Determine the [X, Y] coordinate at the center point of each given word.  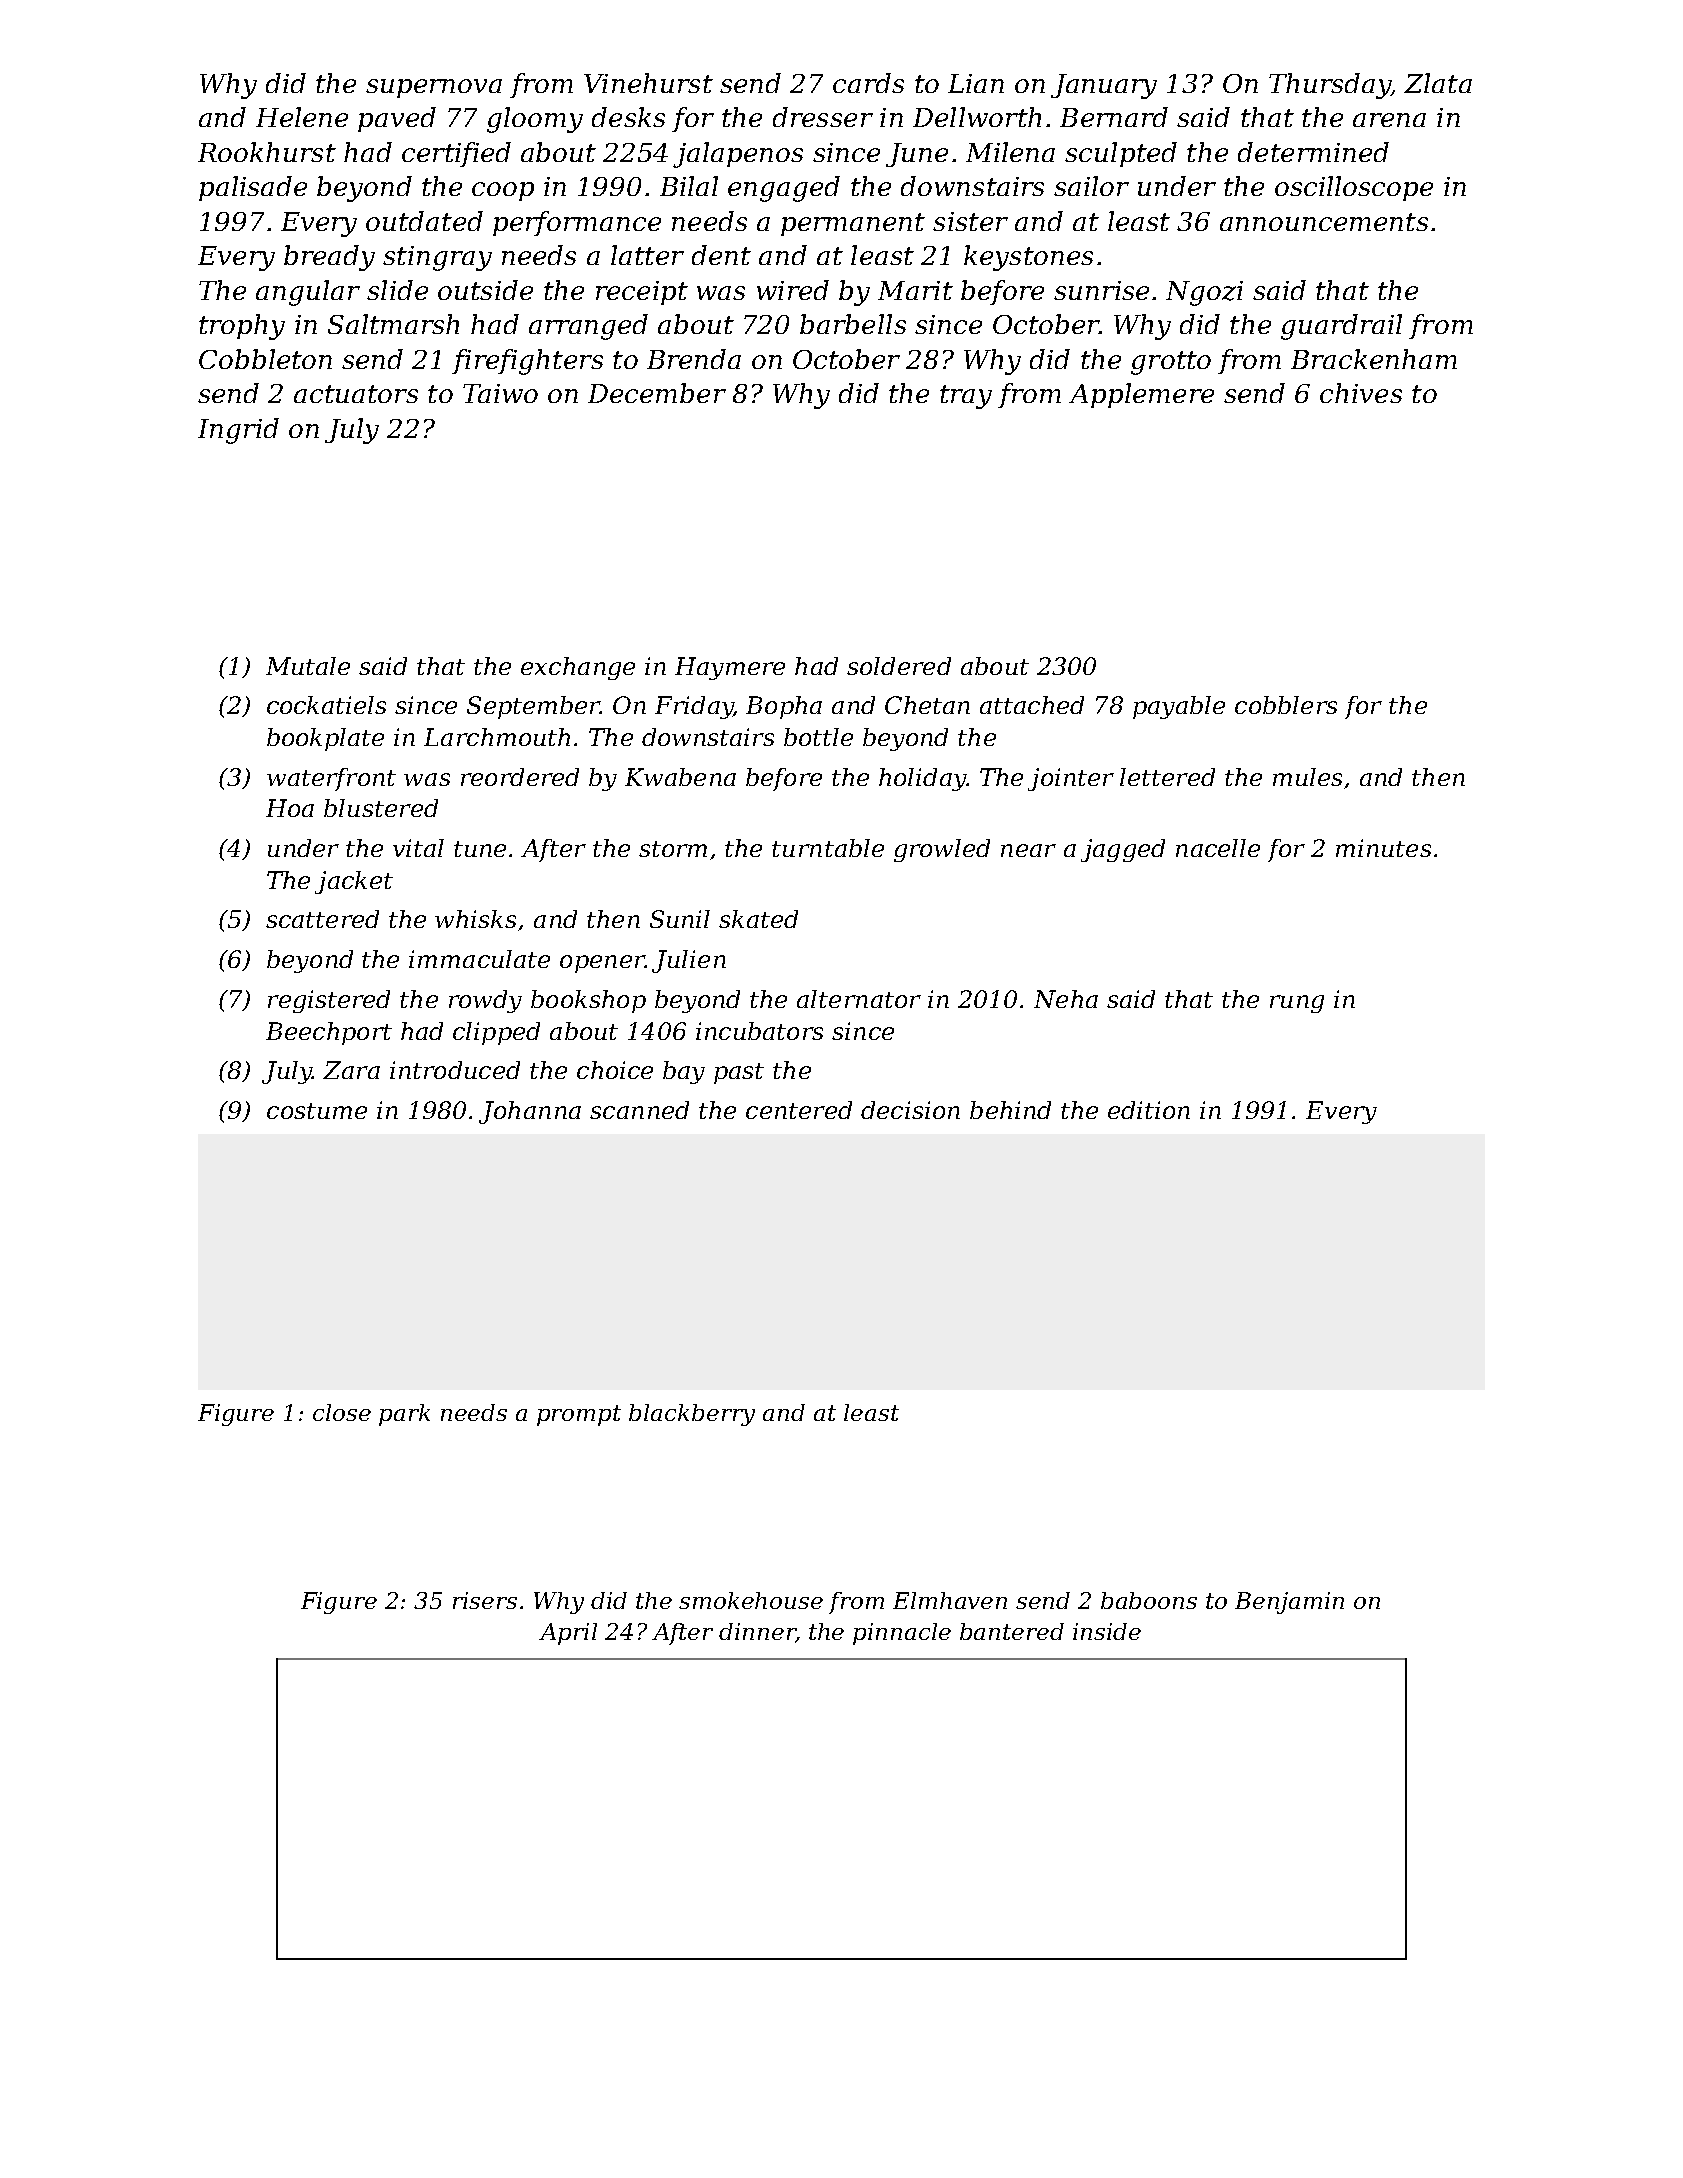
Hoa [290, 808]
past [739, 1073]
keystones [1028, 258]
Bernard [1114, 117]
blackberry [692, 1415]
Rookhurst [267, 152]
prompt [579, 1415]
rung [1297, 1004]
